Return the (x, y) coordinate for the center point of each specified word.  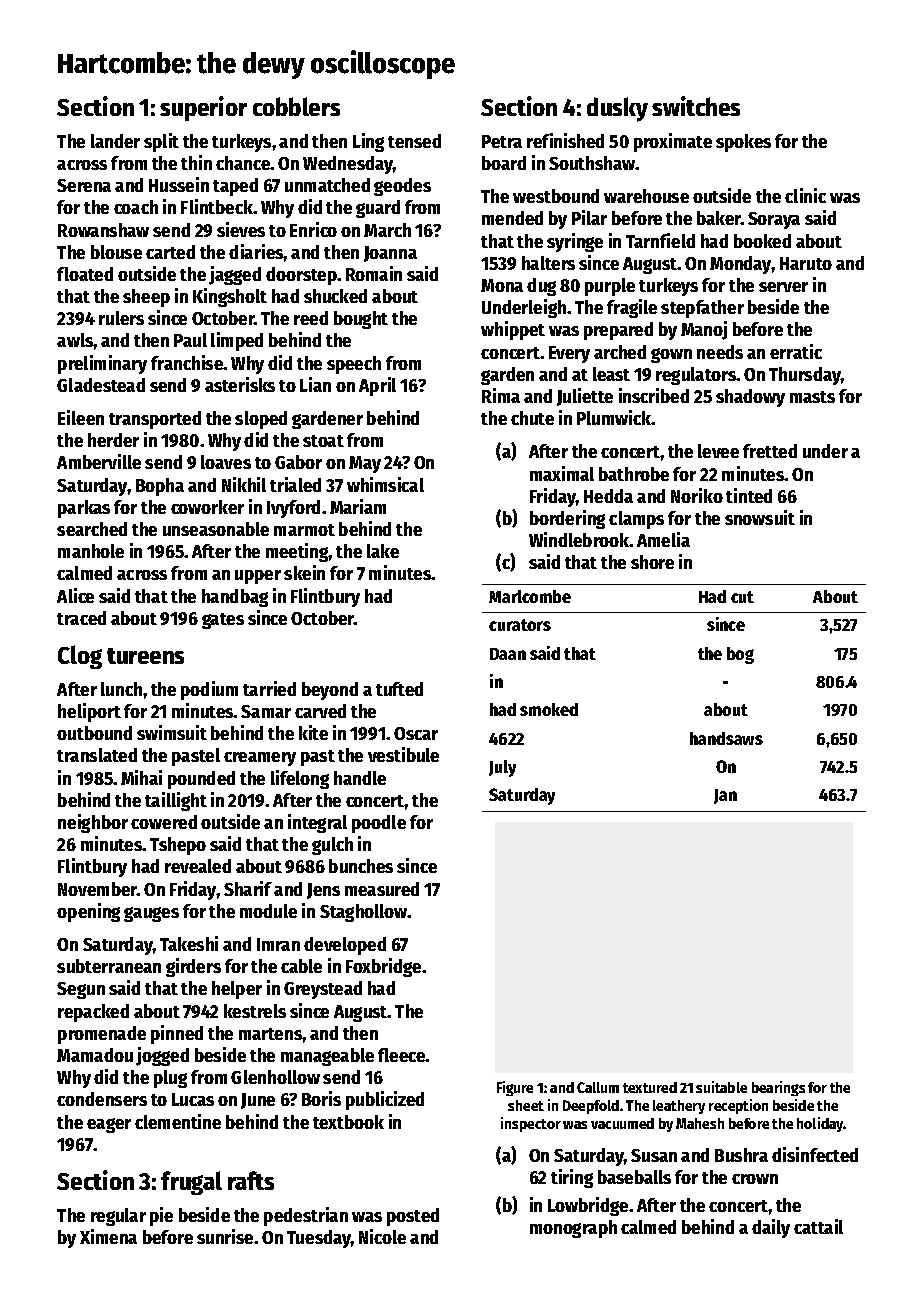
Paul (190, 340)
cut (742, 597)
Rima (501, 395)
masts (812, 397)
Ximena (108, 1236)
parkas (84, 509)
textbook (348, 1122)
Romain (374, 273)
